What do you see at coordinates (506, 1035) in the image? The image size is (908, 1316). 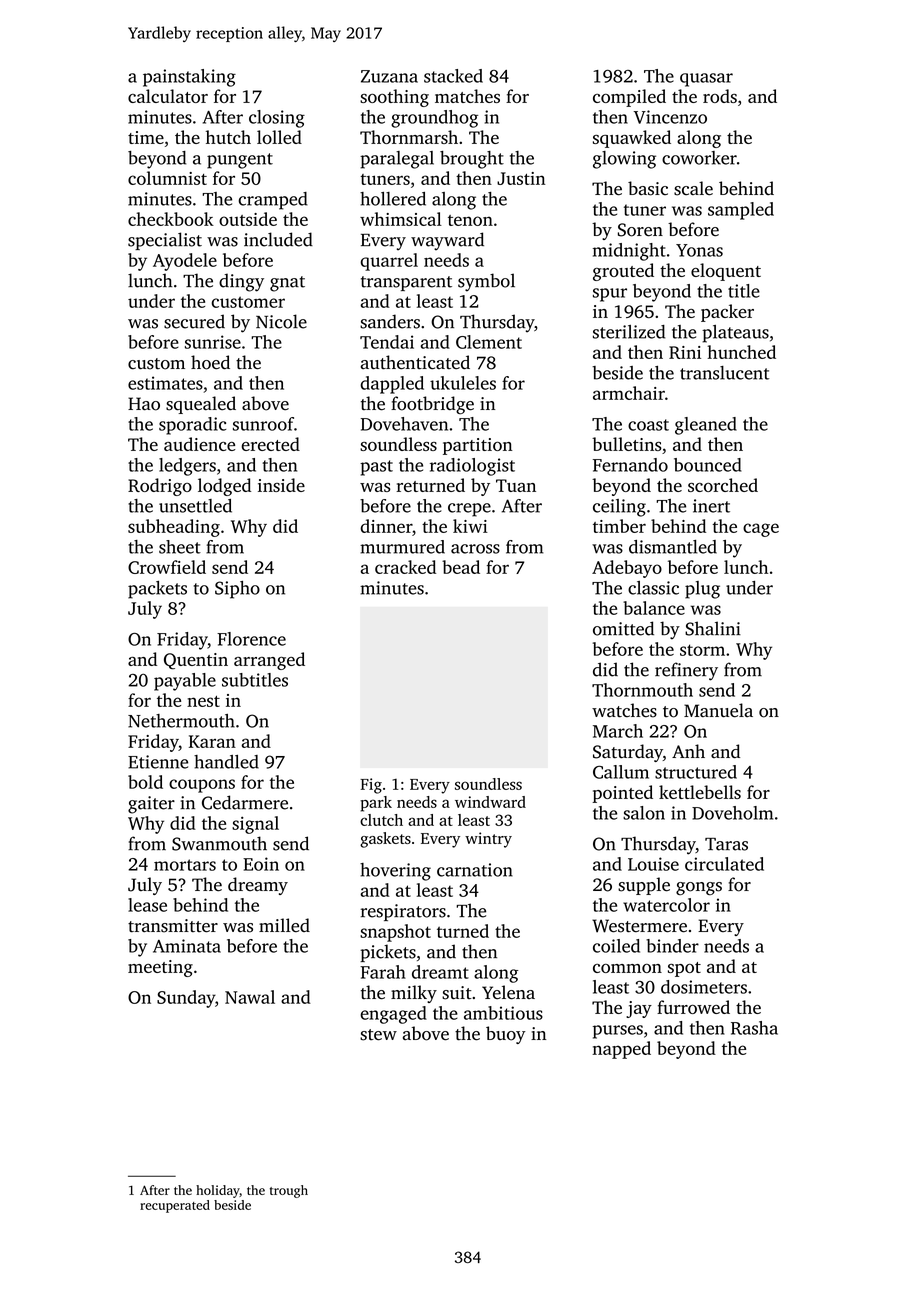 I see `buoy` at bounding box center [506, 1035].
